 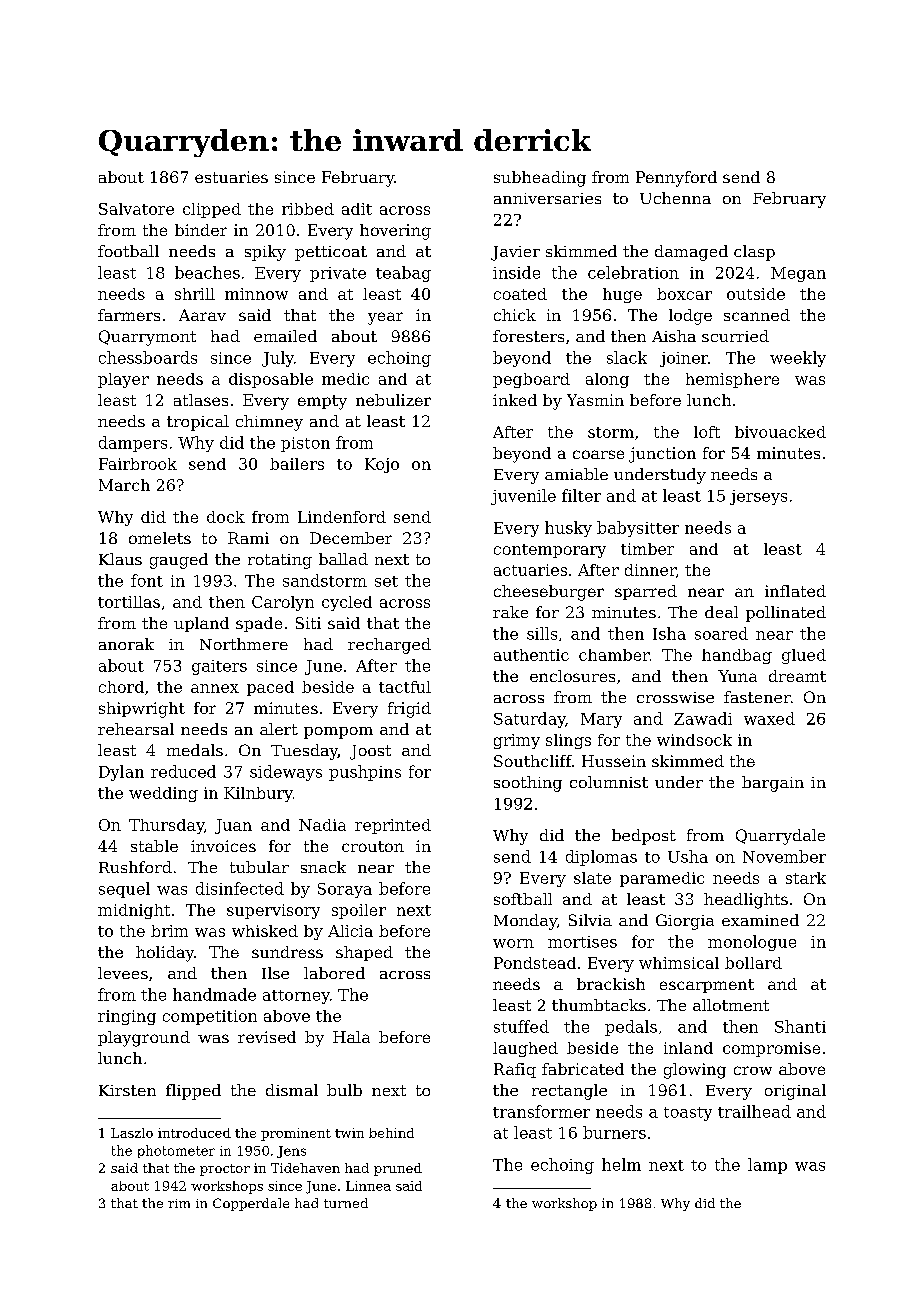 What do you see at coordinates (676, 179) in the screenshot?
I see `Pennyford` at bounding box center [676, 179].
